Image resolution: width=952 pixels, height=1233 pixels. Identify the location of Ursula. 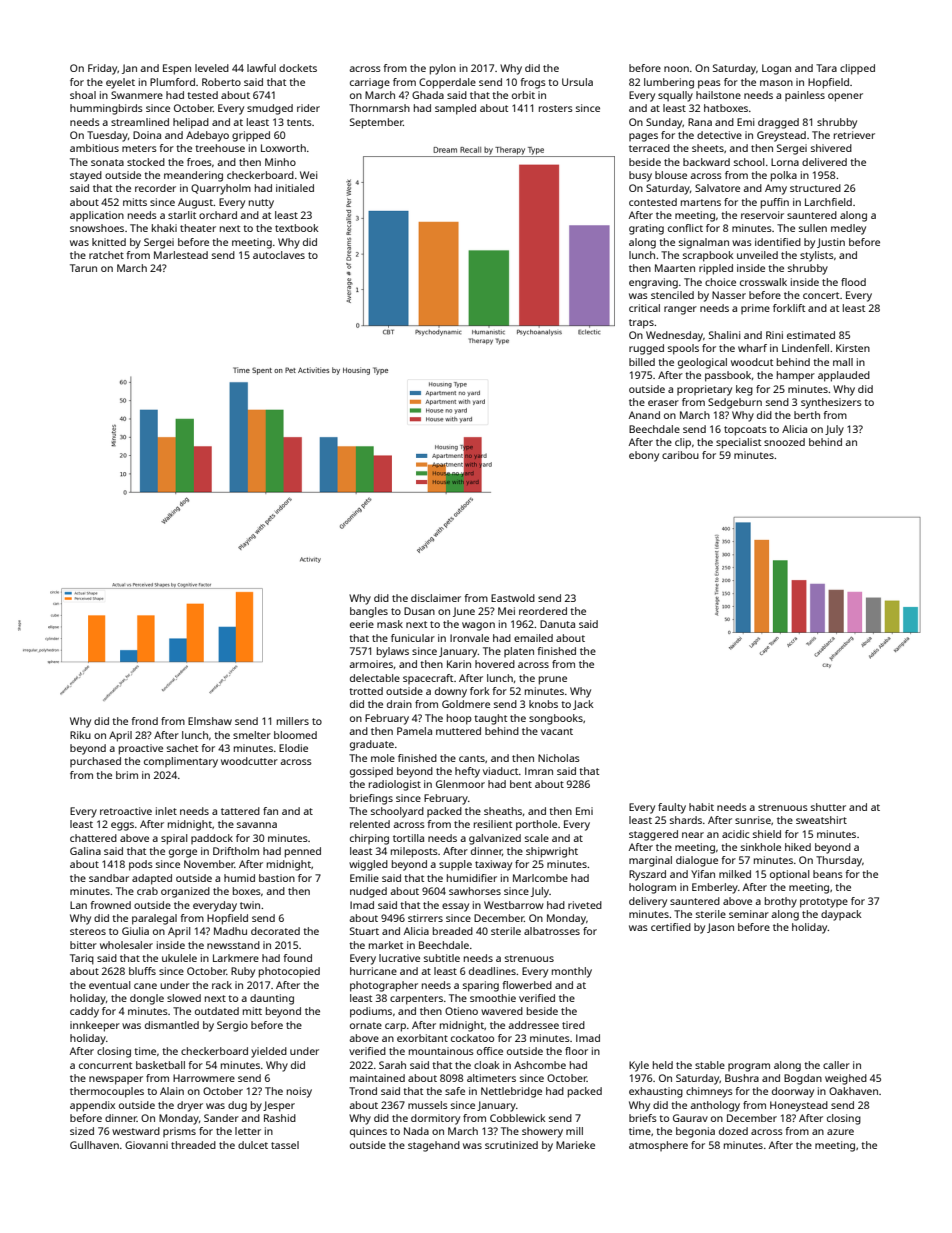
(577, 82).
